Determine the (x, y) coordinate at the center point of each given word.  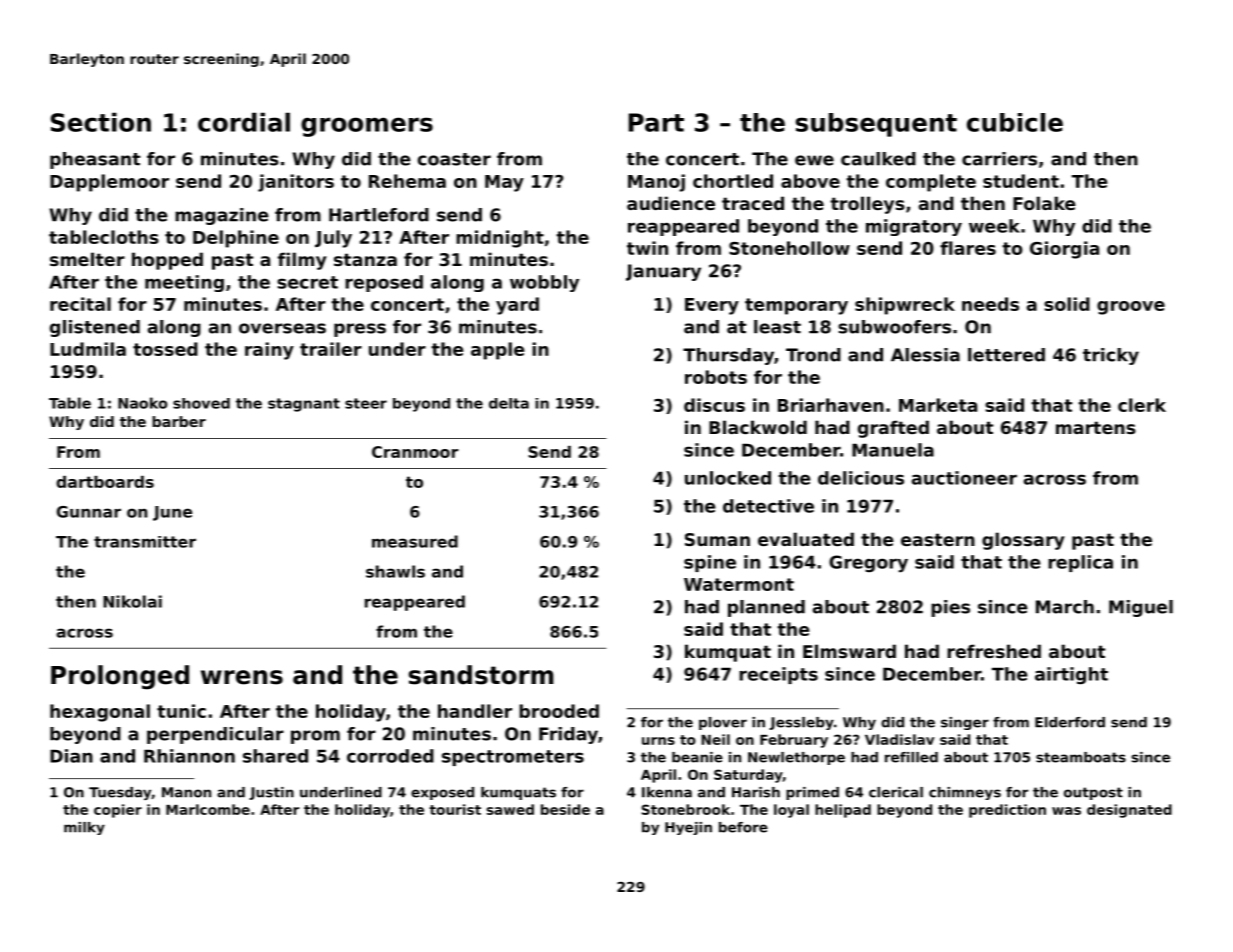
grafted (893, 429)
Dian (71, 756)
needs (990, 304)
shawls (395, 571)
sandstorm (481, 675)
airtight (1071, 676)
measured (415, 541)
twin (647, 248)
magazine (222, 216)
